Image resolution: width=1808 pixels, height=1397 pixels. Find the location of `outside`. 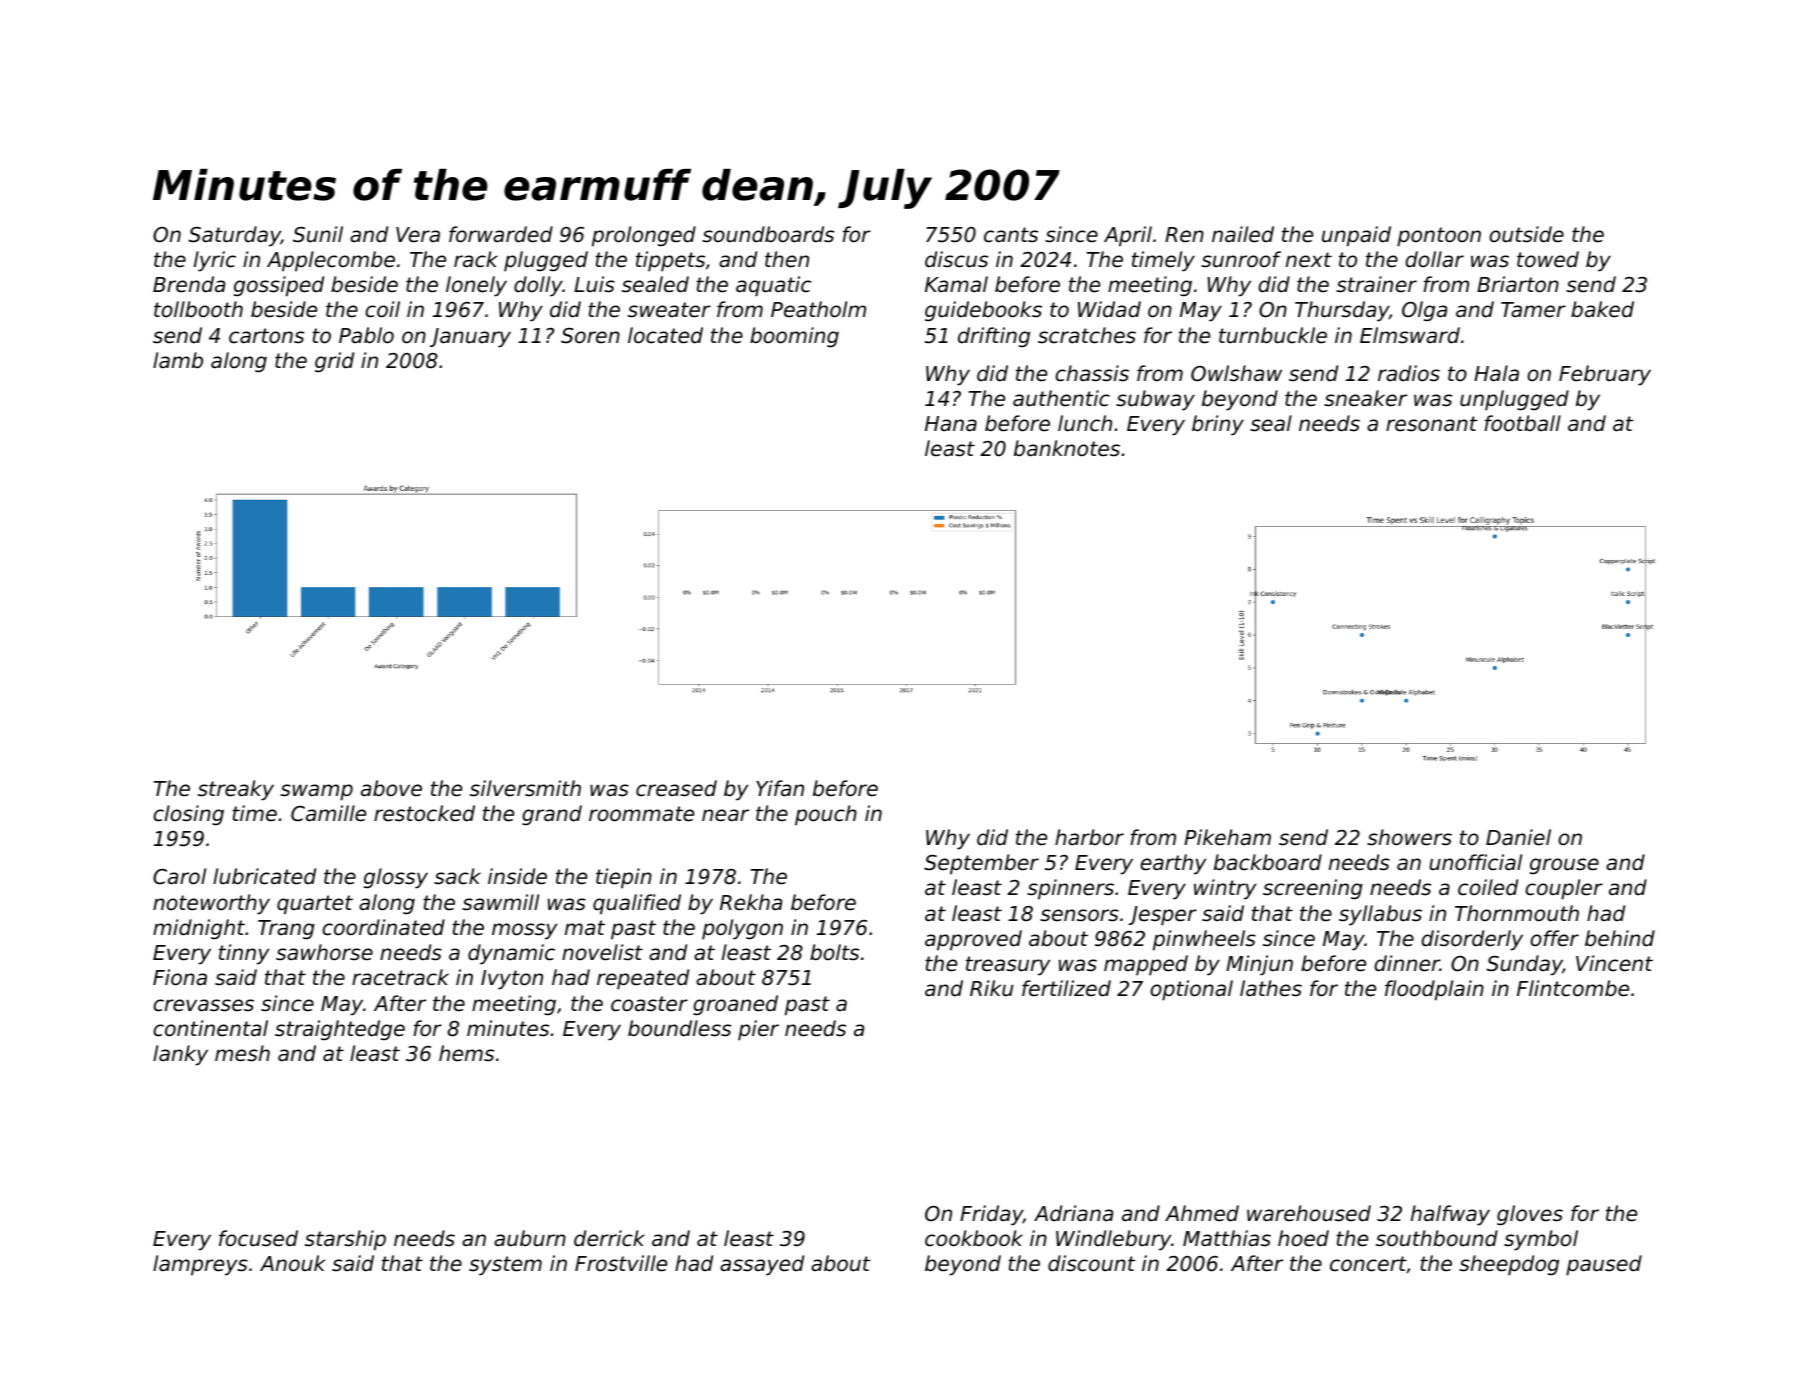

outside is located at coordinates (1526, 234).
